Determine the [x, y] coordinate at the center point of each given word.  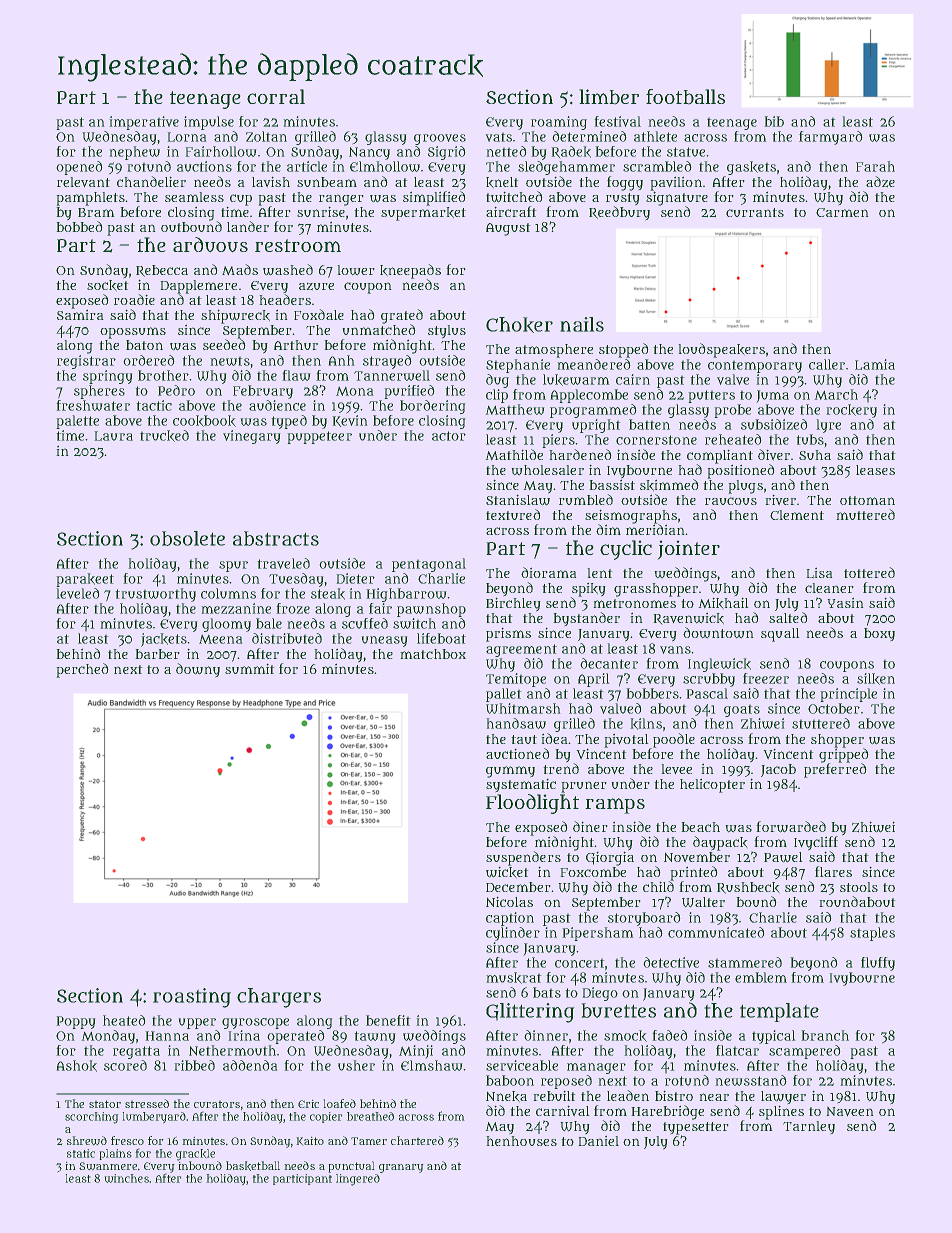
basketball [253, 1166]
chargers [279, 998]
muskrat [514, 978]
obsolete [187, 538]
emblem [761, 977]
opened [79, 168]
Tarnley [809, 1127]
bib [774, 121]
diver [774, 454]
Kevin [350, 421]
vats [499, 137]
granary [401, 1168]
